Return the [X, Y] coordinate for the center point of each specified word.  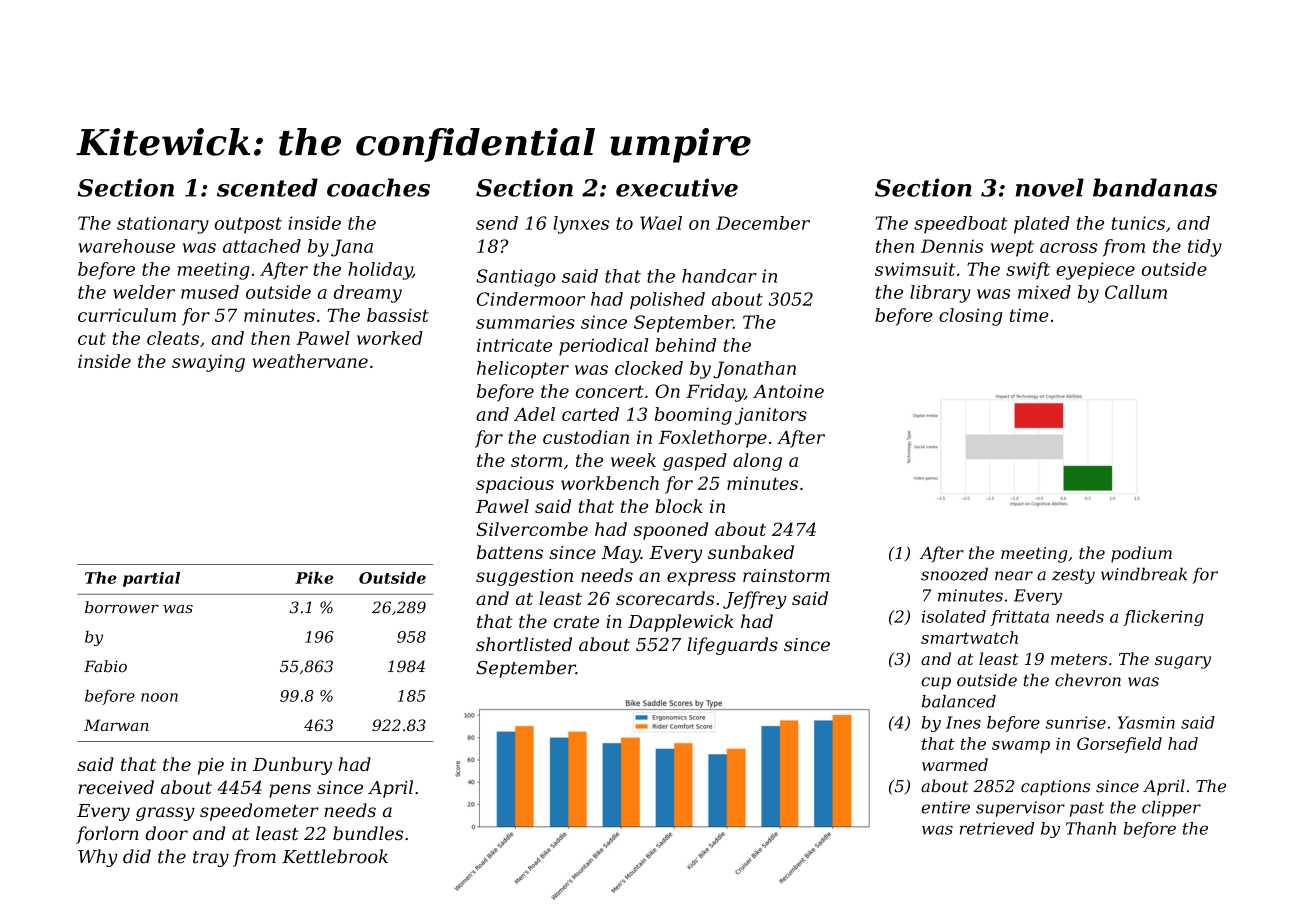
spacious [515, 485]
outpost [248, 225]
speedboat [961, 225]
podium [1141, 554]
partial [151, 579]
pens [290, 791]
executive [677, 187]
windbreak [1144, 574]
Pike [314, 578]
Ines [963, 722]
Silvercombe [532, 529]
